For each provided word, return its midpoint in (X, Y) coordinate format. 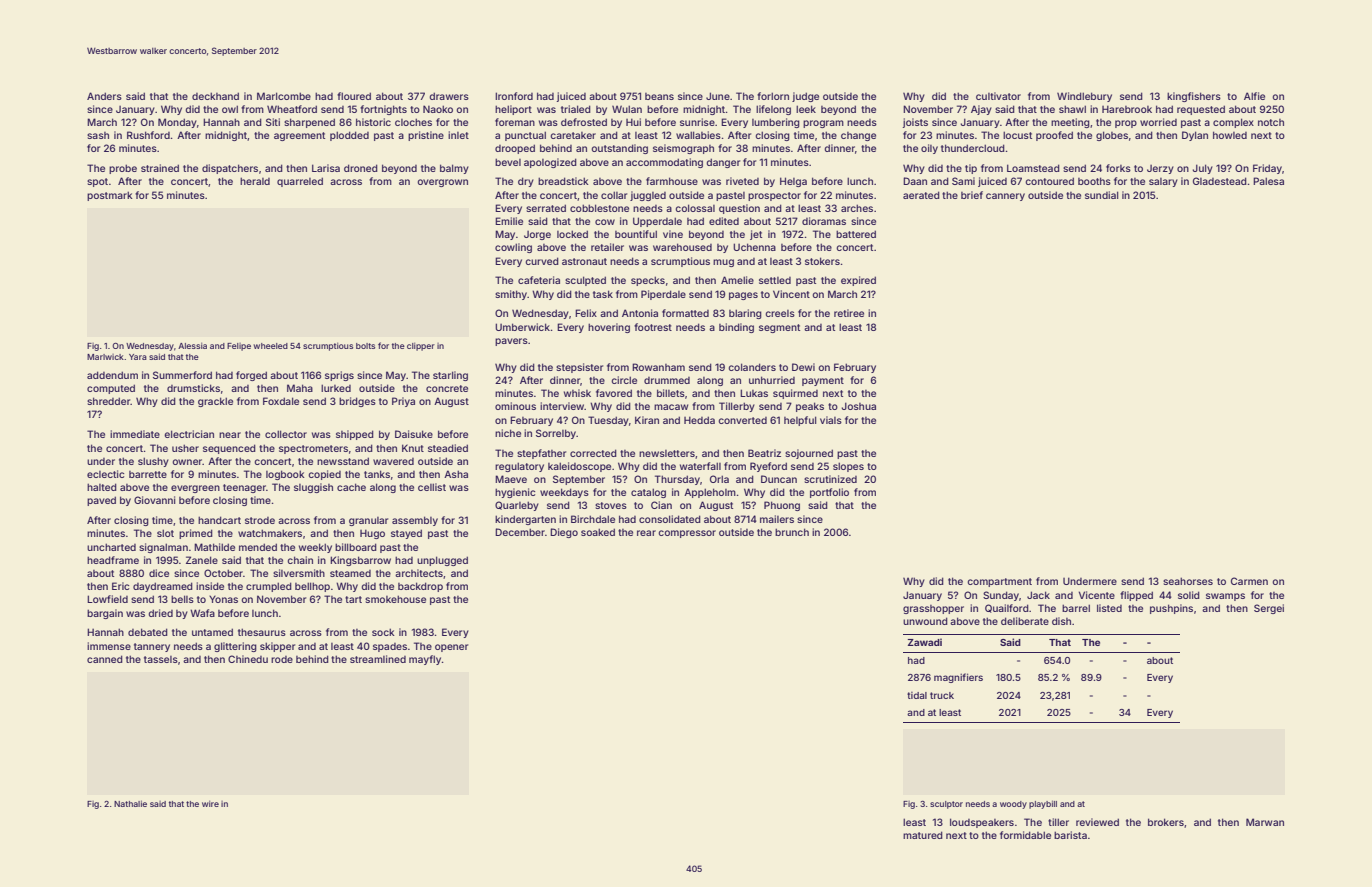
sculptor (946, 805)
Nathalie (130, 803)
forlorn (773, 96)
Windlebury (1084, 97)
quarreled (300, 182)
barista (1070, 835)
